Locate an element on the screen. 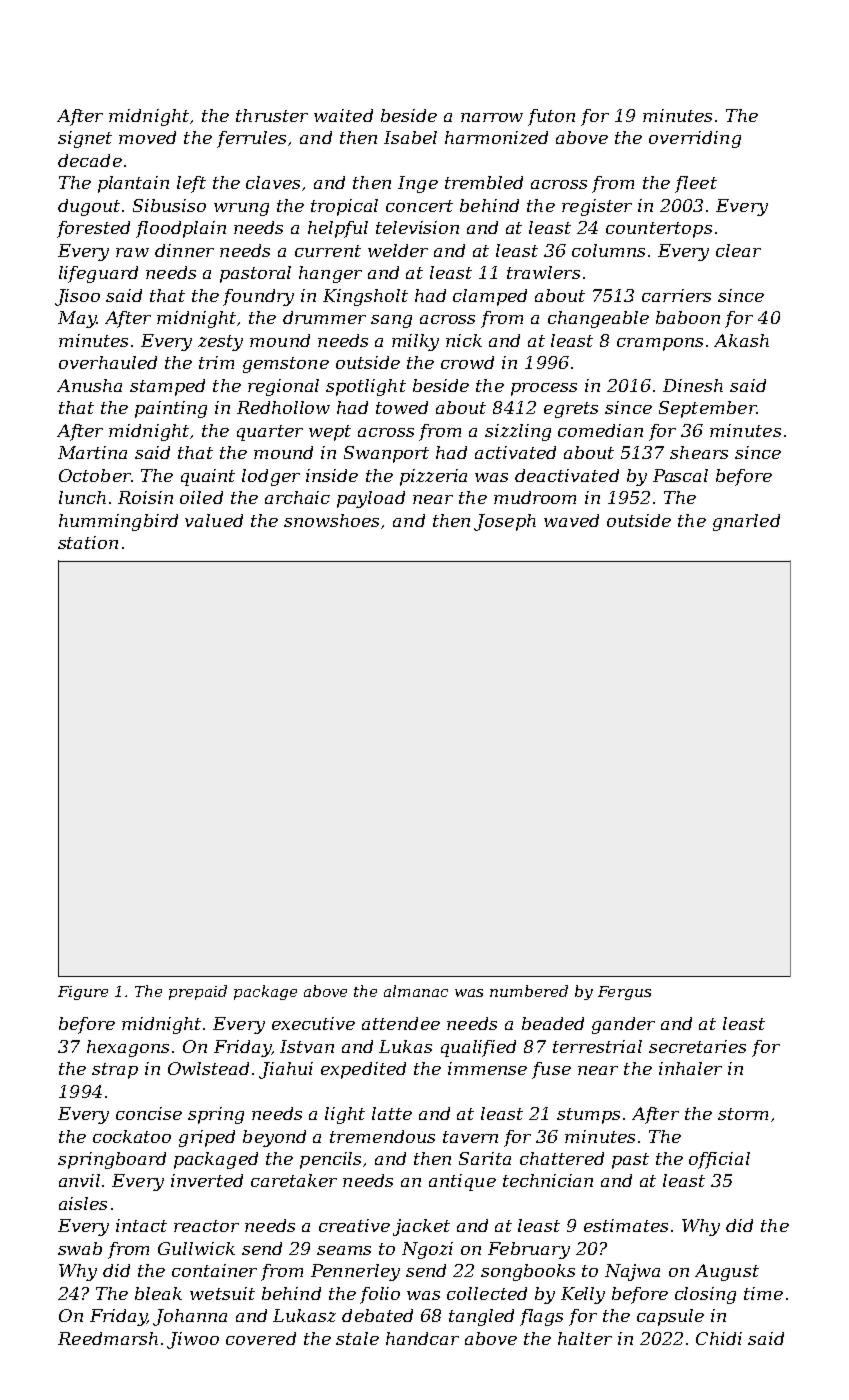  tropical is located at coordinates (344, 207).
